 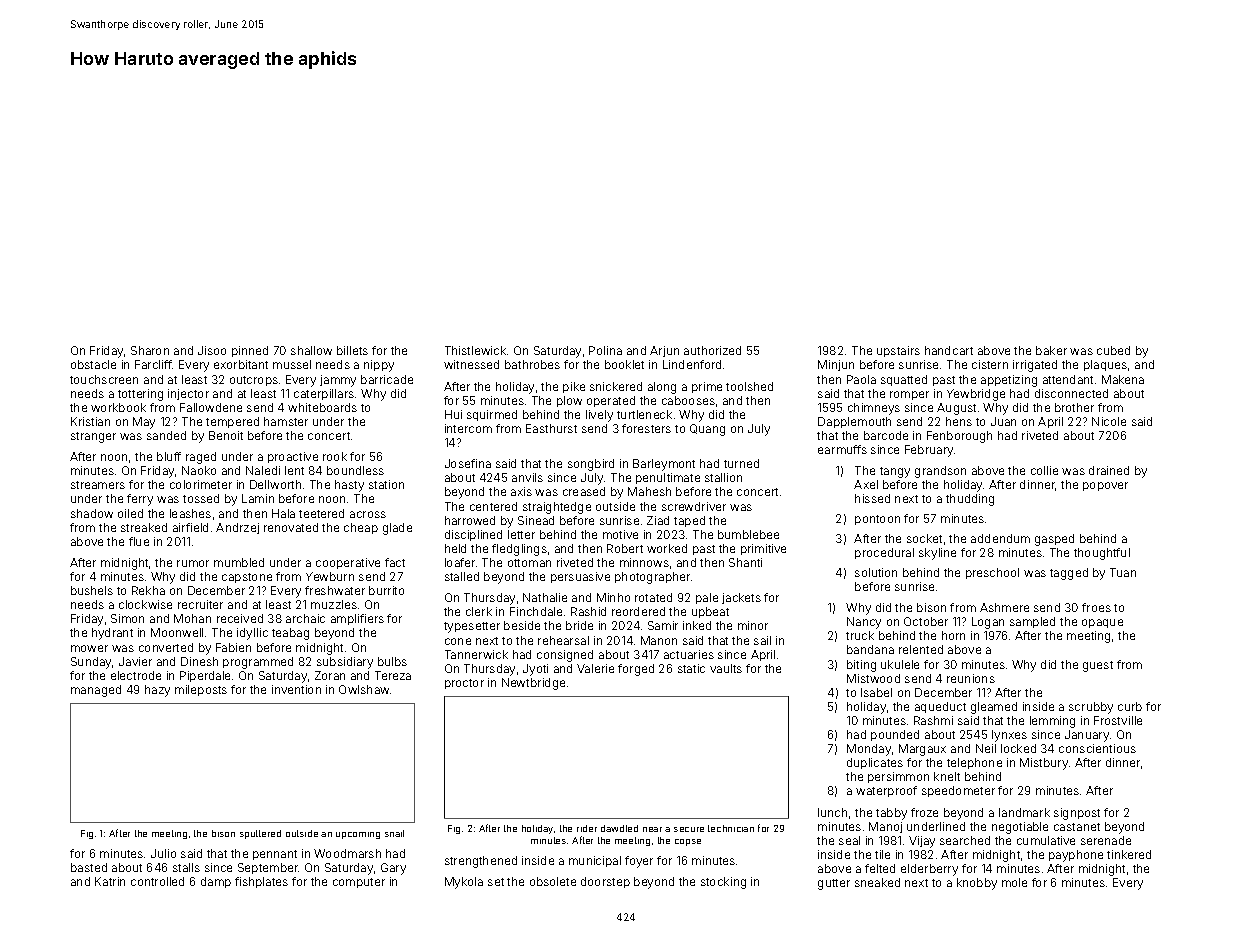 What do you see at coordinates (974, 763) in the image?
I see `telephone` at bounding box center [974, 763].
